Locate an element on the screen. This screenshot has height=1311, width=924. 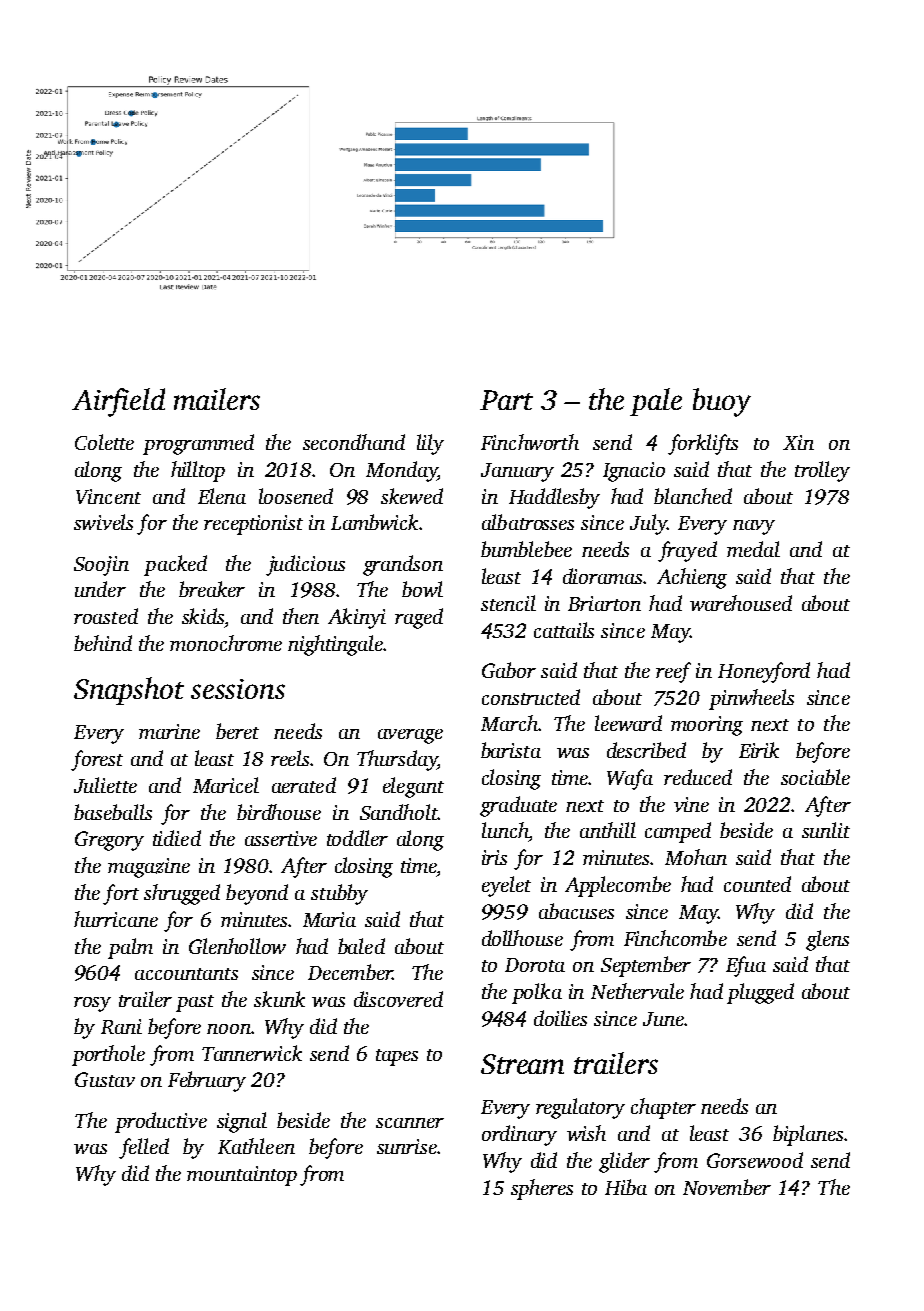
reef is located at coordinates (673, 672).
